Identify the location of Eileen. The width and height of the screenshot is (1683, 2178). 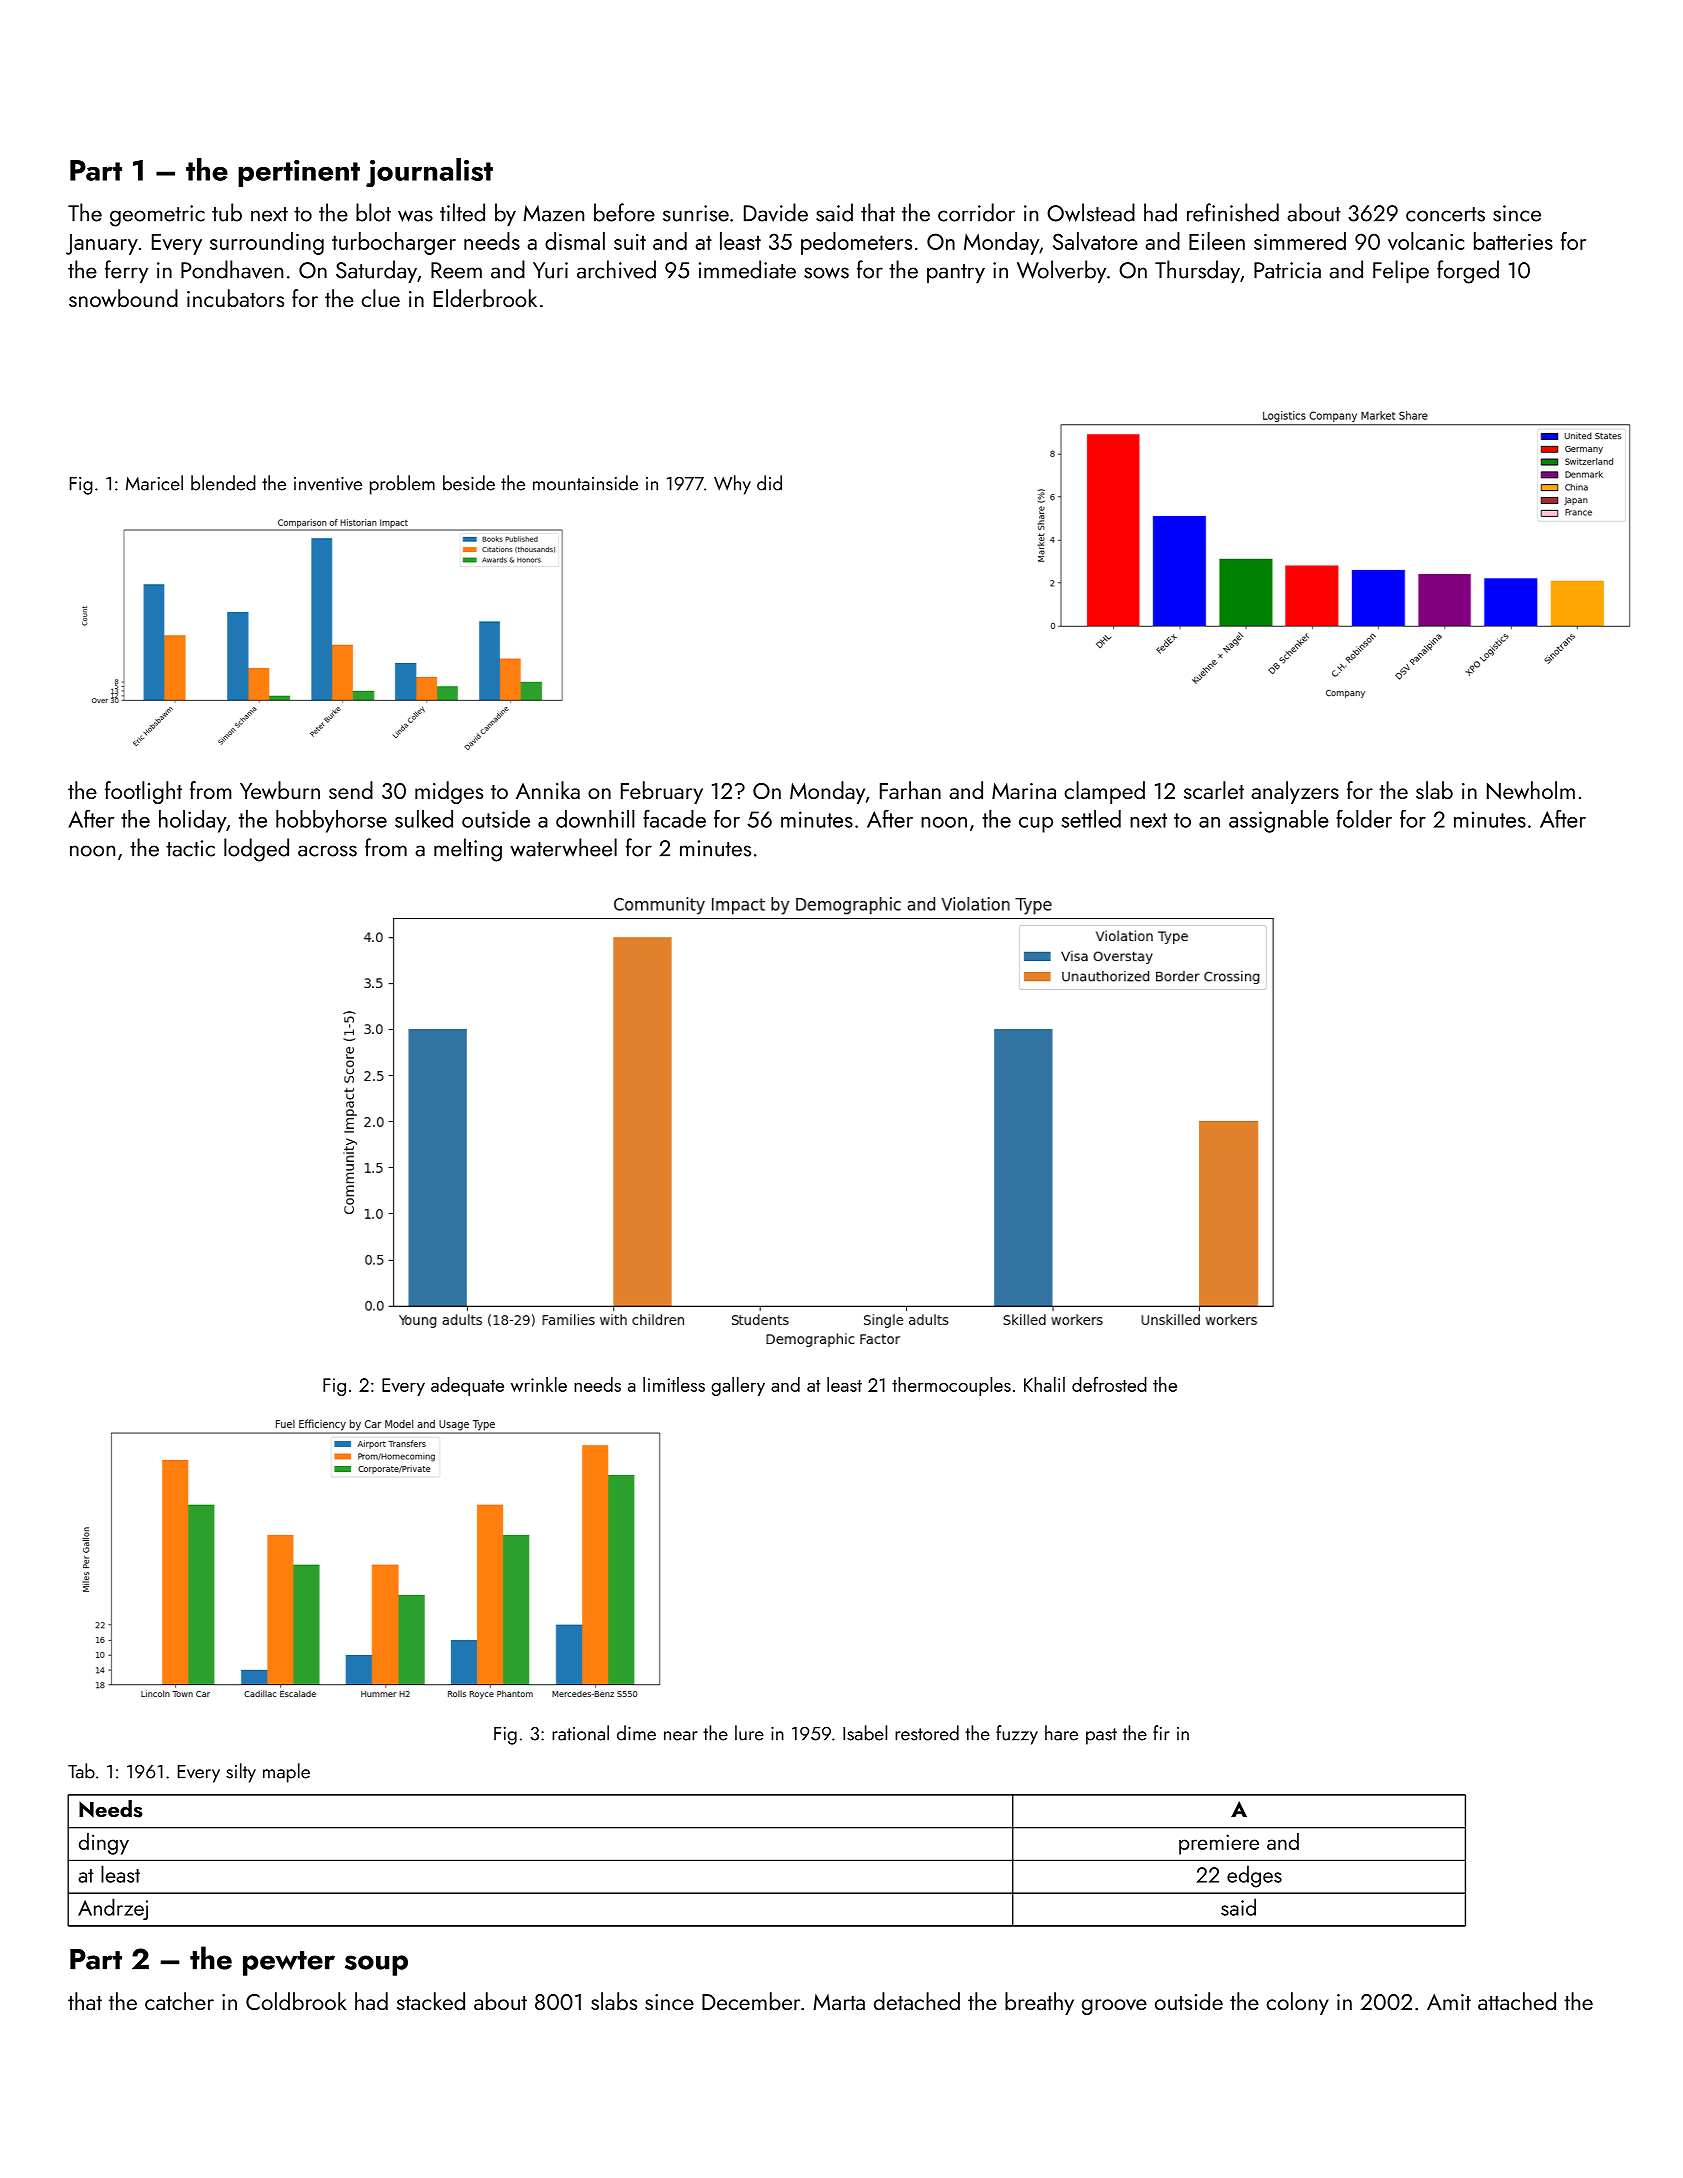
(1217, 241).
